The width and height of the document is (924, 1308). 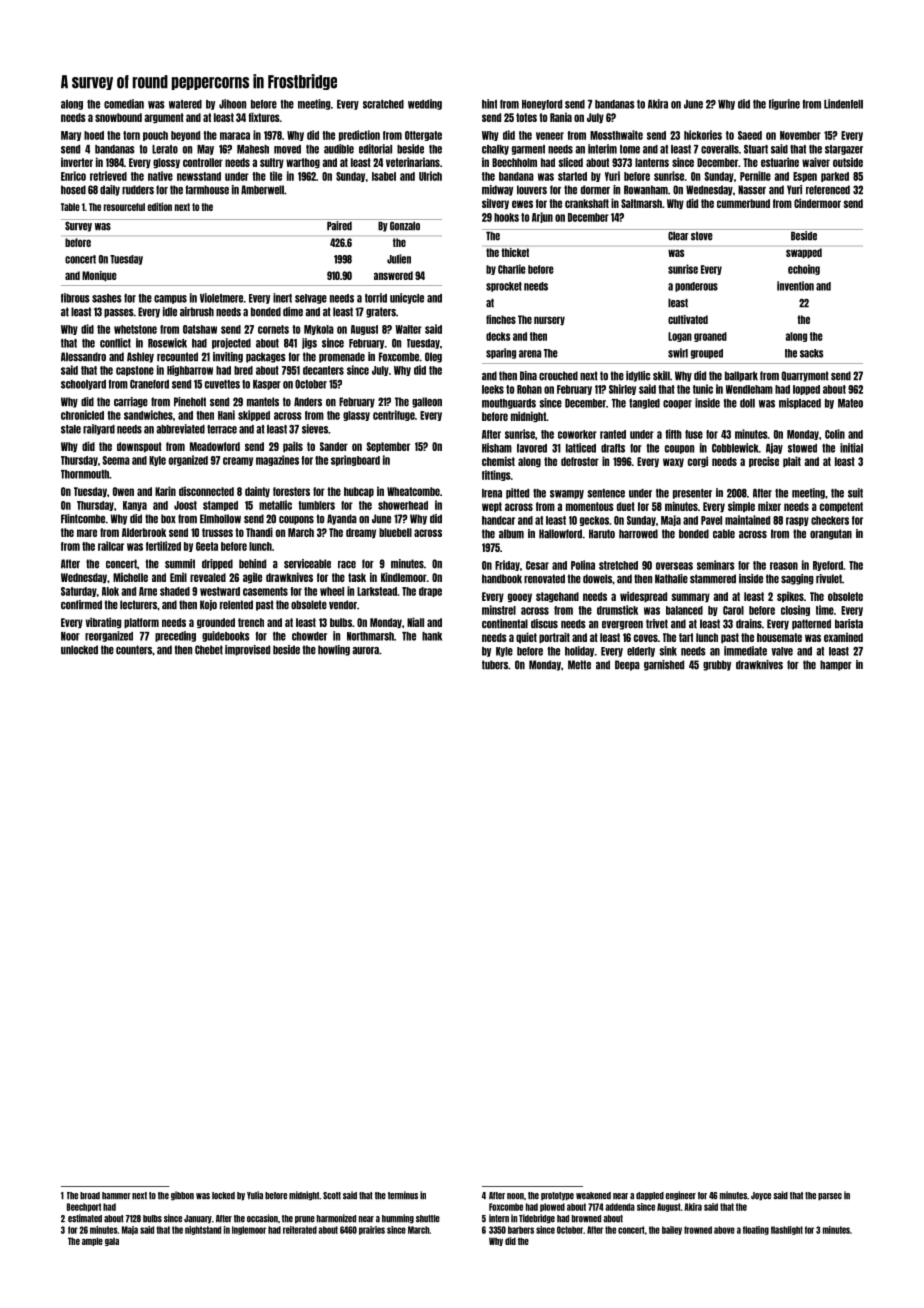 I want to click on Emil, so click(x=178, y=577).
